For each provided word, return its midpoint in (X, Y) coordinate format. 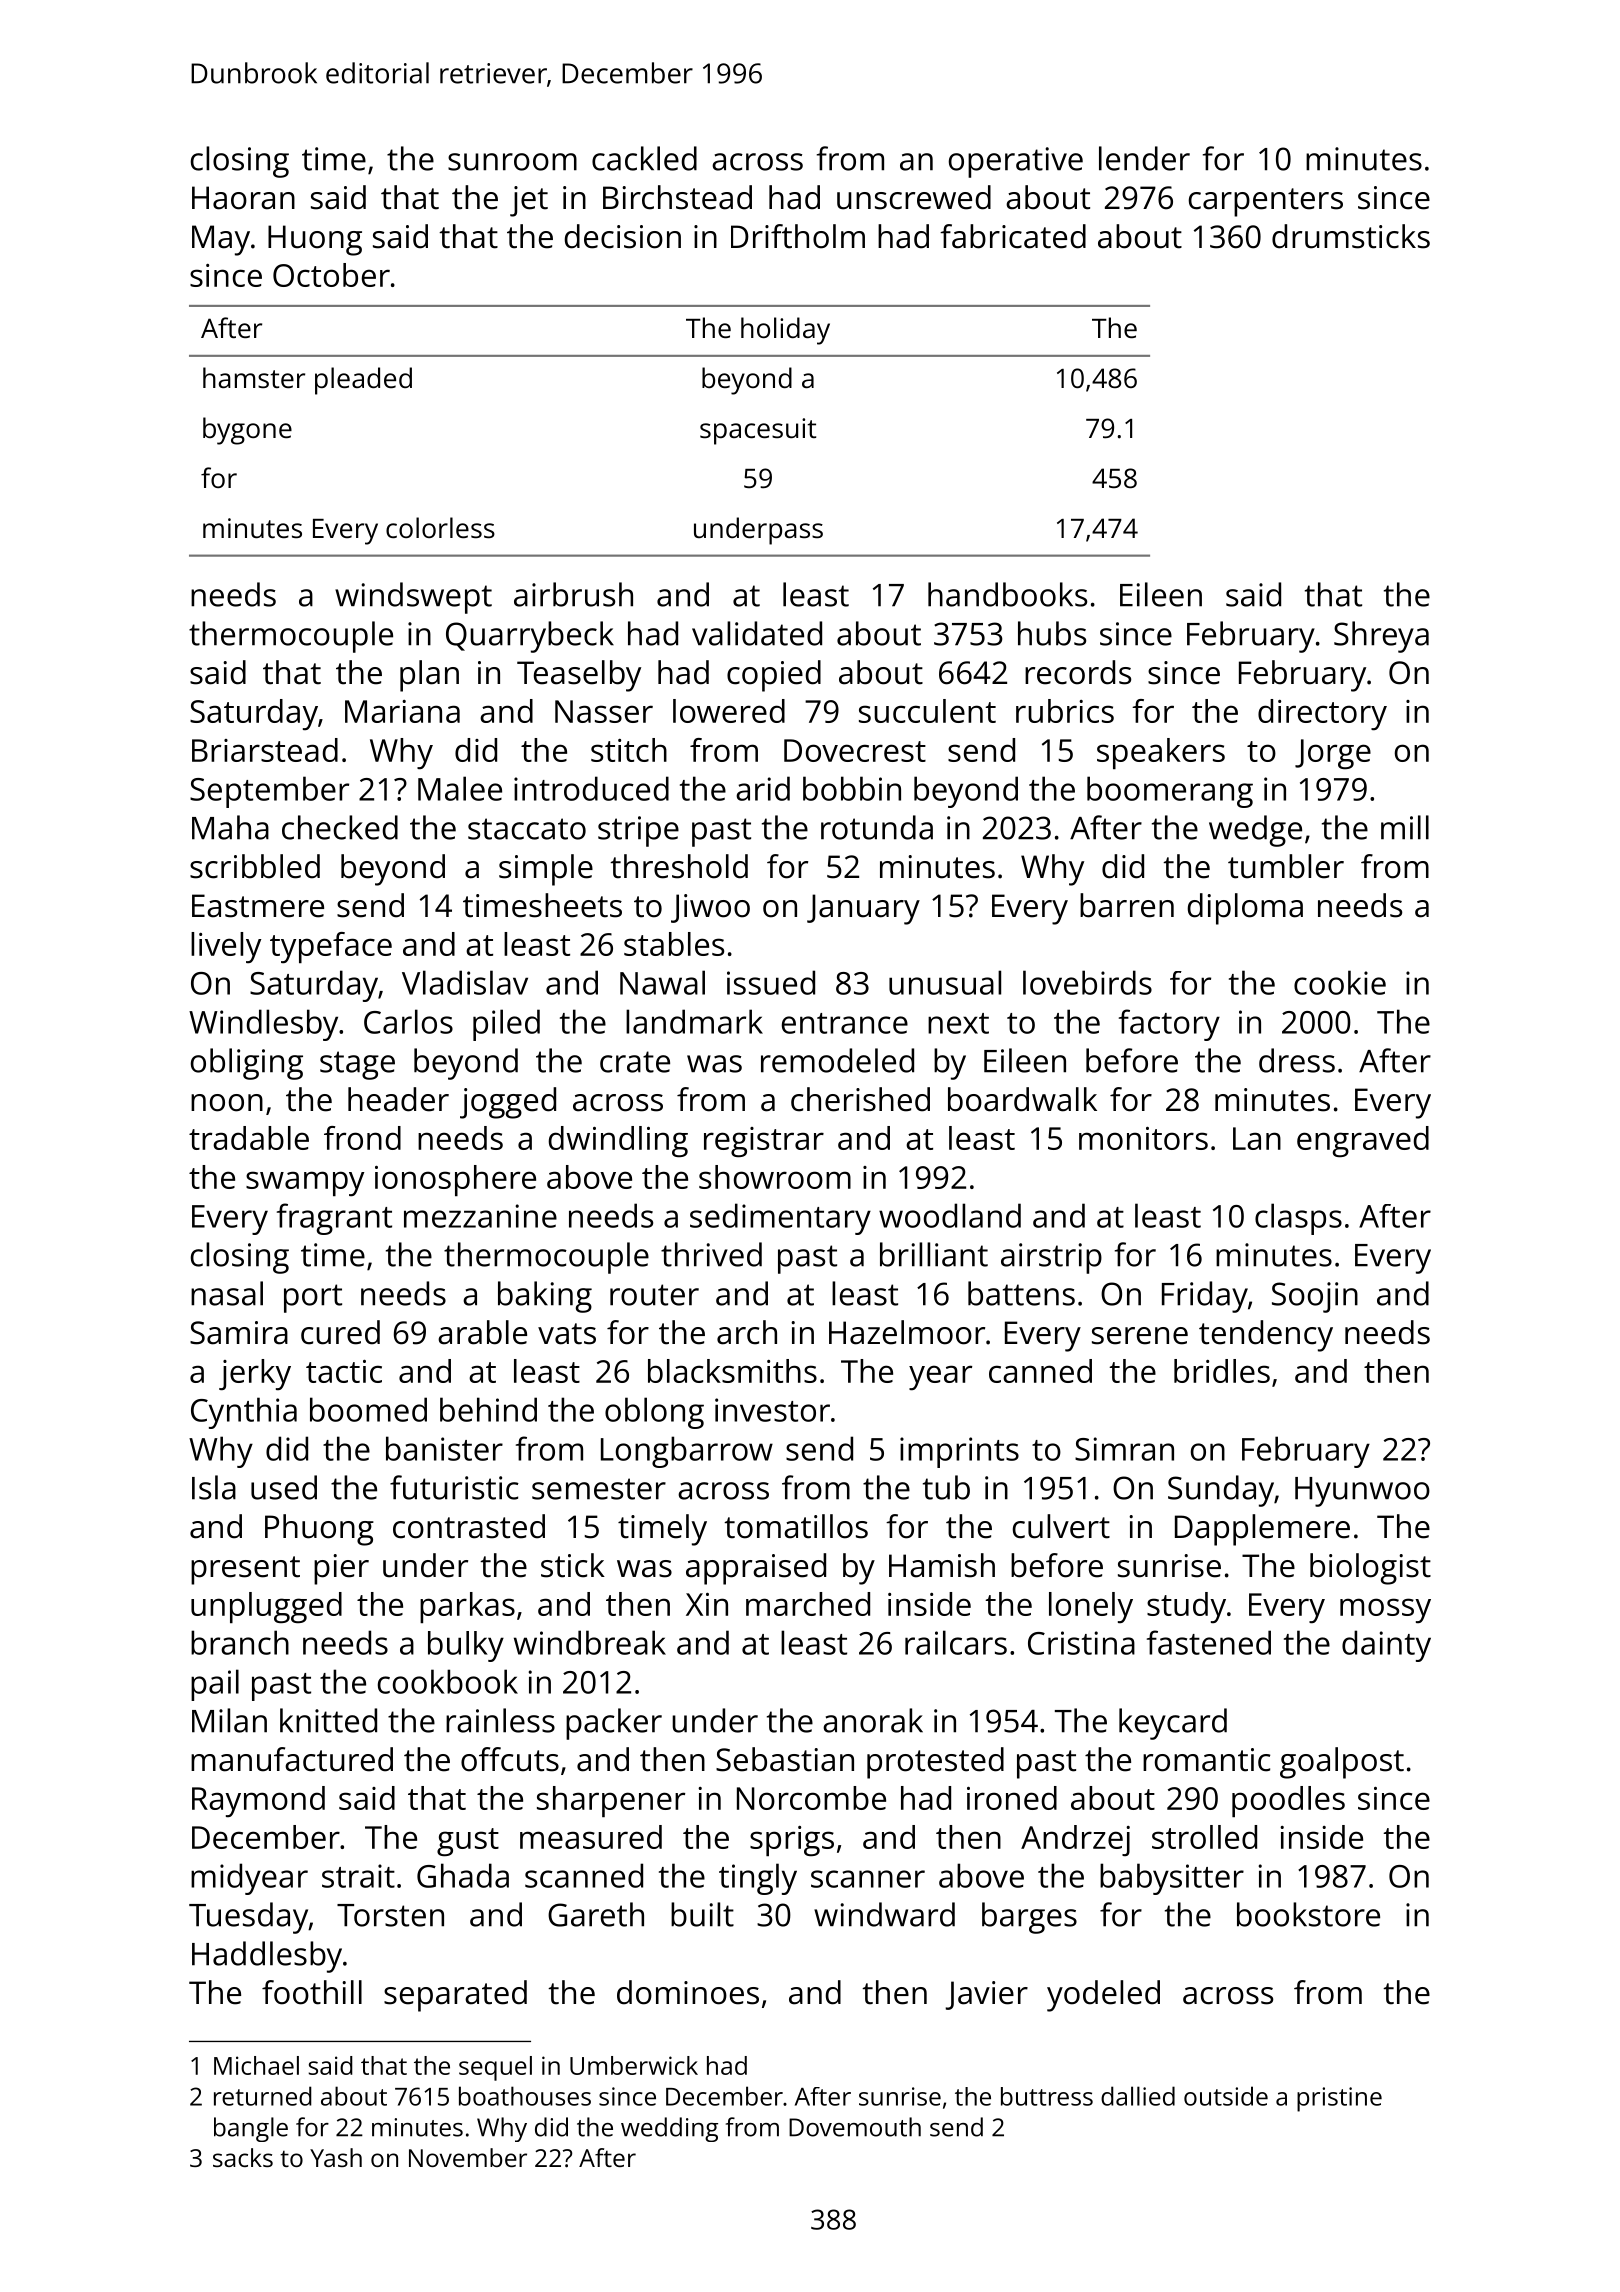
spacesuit (758, 431)
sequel (495, 2068)
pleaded (363, 381)
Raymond (258, 1802)
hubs (1052, 633)
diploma (1245, 909)
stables (674, 944)
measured (591, 1837)
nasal (227, 1293)
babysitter (1172, 1879)
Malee (460, 788)
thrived (711, 1254)
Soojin (1315, 1297)
